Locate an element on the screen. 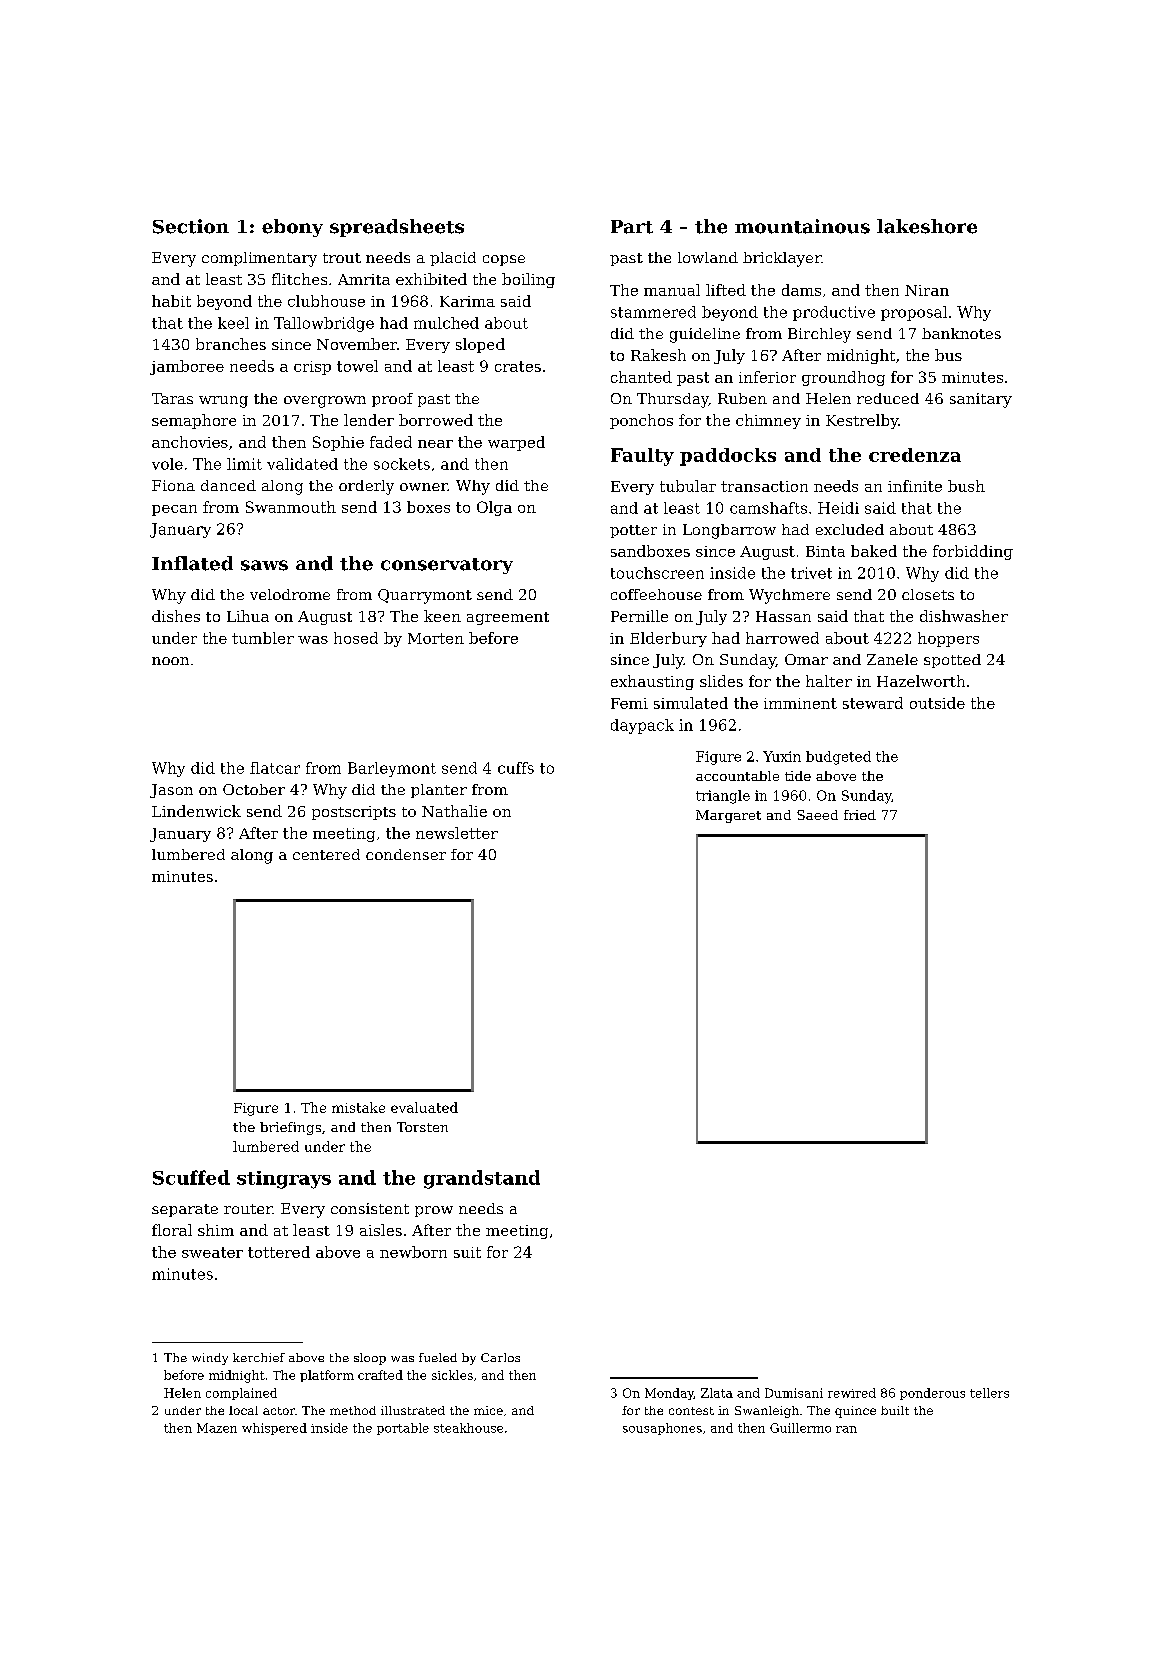 The width and height of the screenshot is (1165, 1654). productive is located at coordinates (834, 313).
